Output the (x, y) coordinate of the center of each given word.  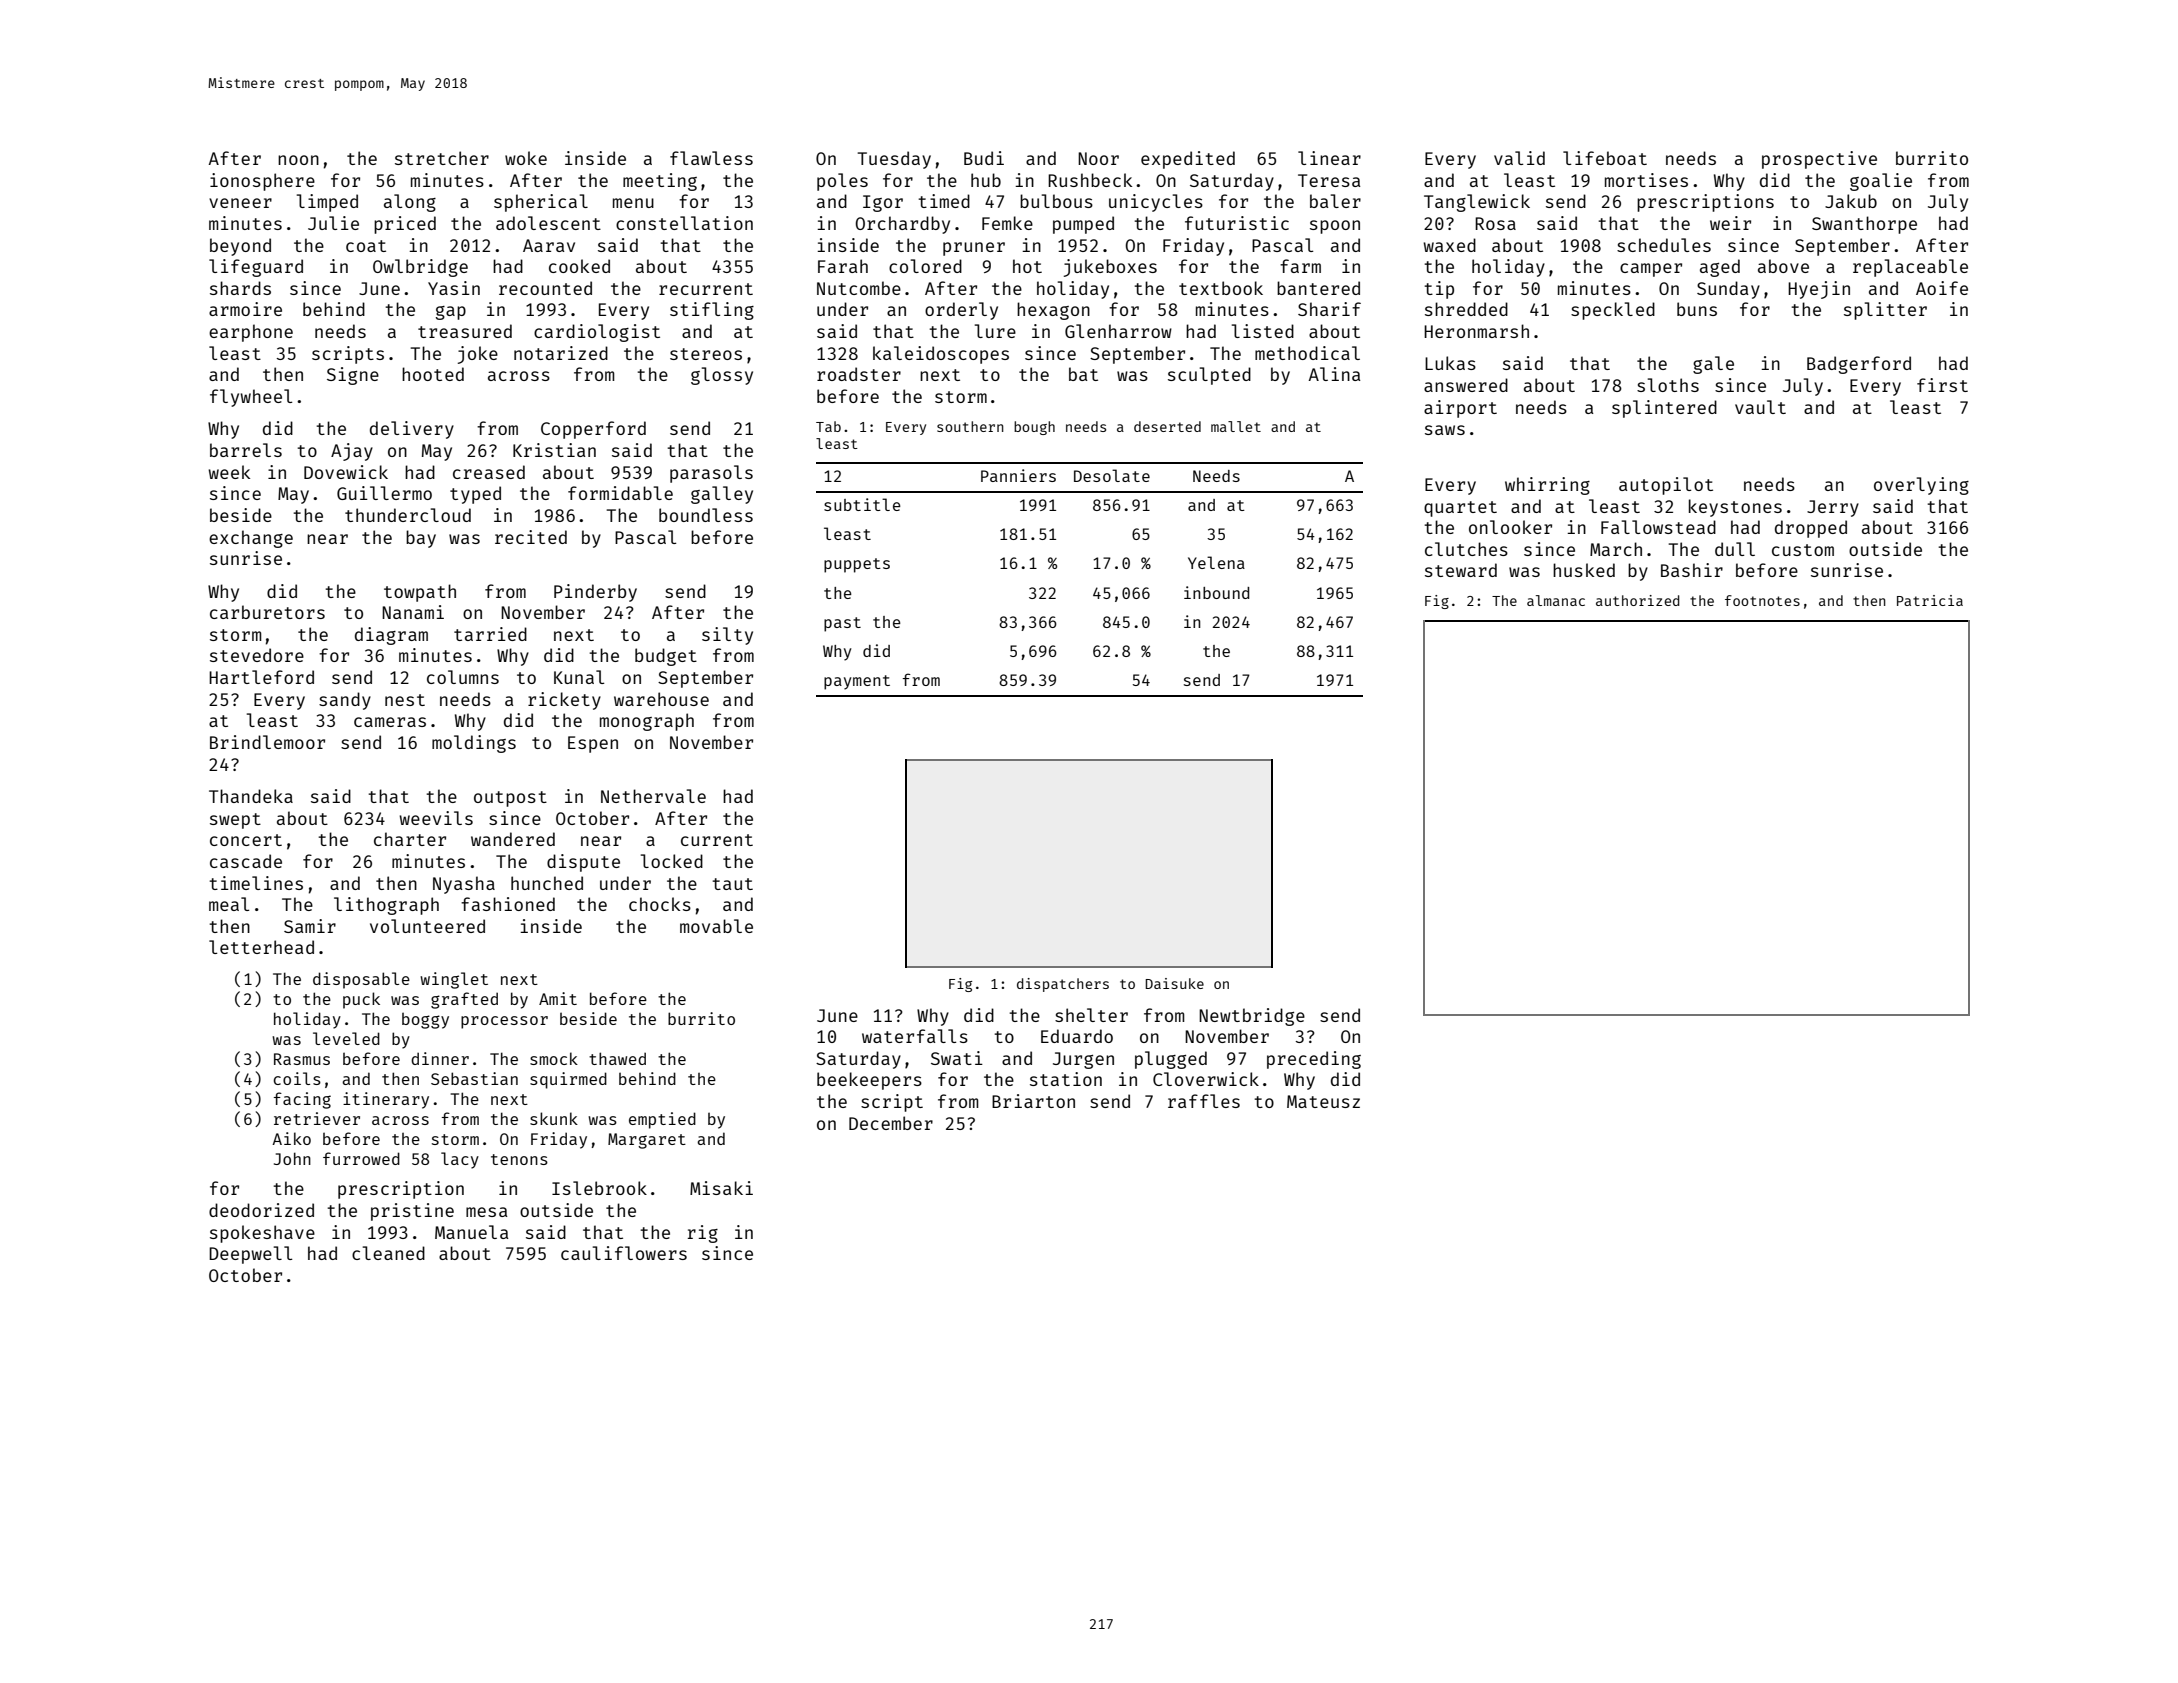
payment (857, 682)
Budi (984, 158)
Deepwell (250, 1255)
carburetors (267, 612)
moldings (474, 744)
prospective (1819, 160)
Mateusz (1323, 1101)
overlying (1921, 486)
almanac (1556, 600)
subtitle (862, 504)
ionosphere (262, 182)
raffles (1204, 1101)
